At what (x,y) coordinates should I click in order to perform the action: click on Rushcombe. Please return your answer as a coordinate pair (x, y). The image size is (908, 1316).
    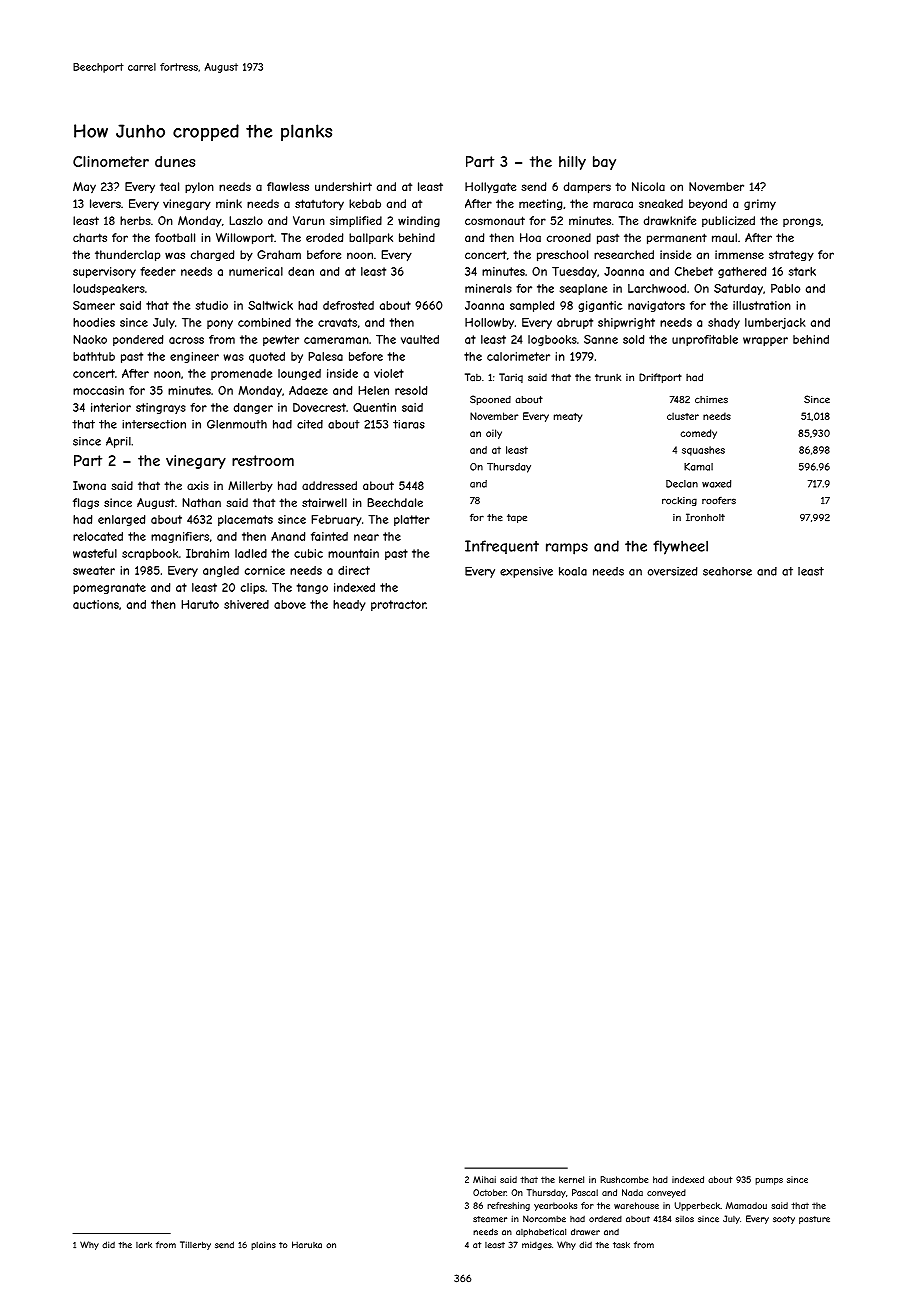
    Looking at the image, I should click on (624, 1179).
